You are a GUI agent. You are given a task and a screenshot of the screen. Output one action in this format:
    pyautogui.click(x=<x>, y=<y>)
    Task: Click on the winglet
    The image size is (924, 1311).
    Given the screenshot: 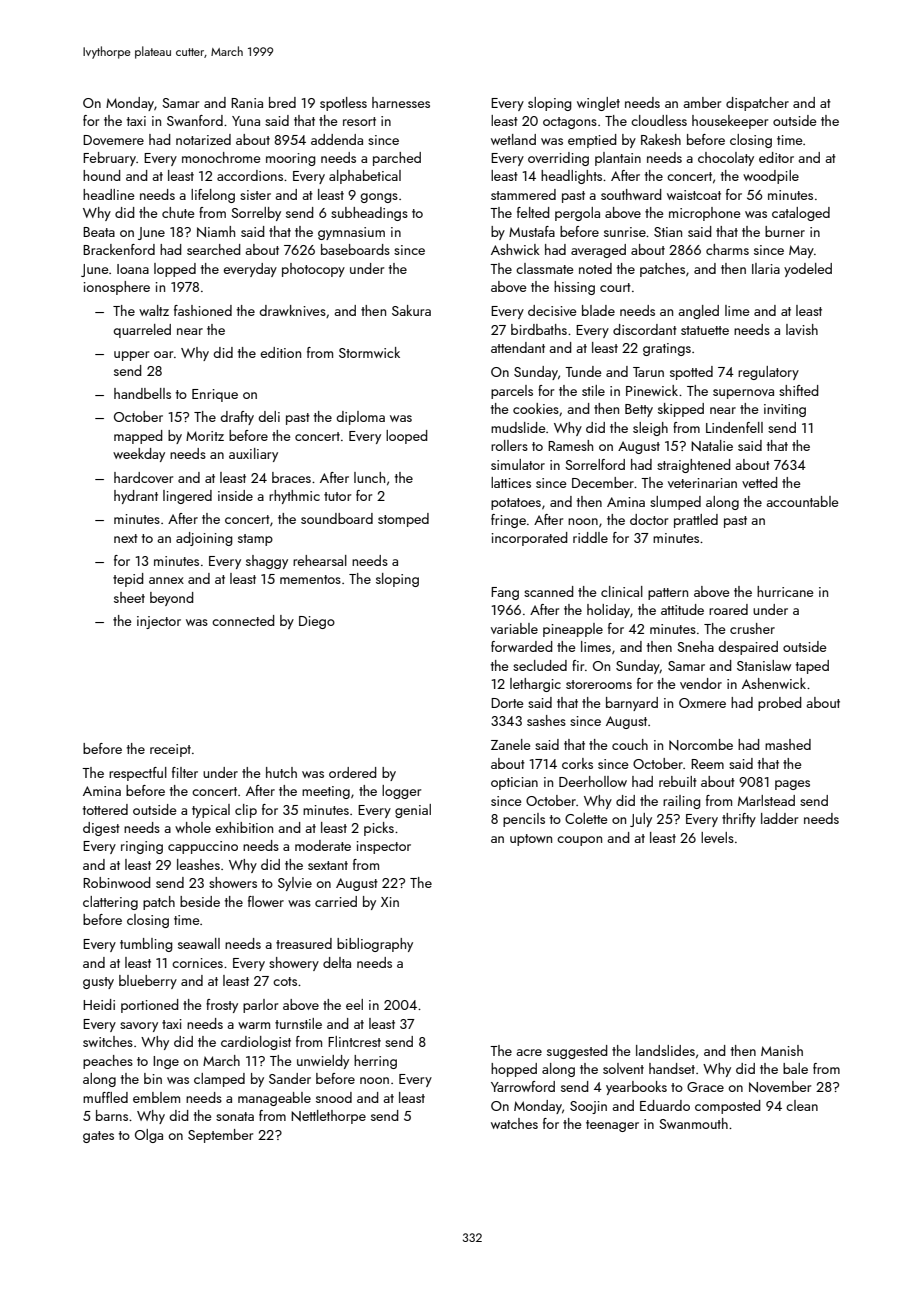 What is the action you would take?
    pyautogui.click(x=598, y=104)
